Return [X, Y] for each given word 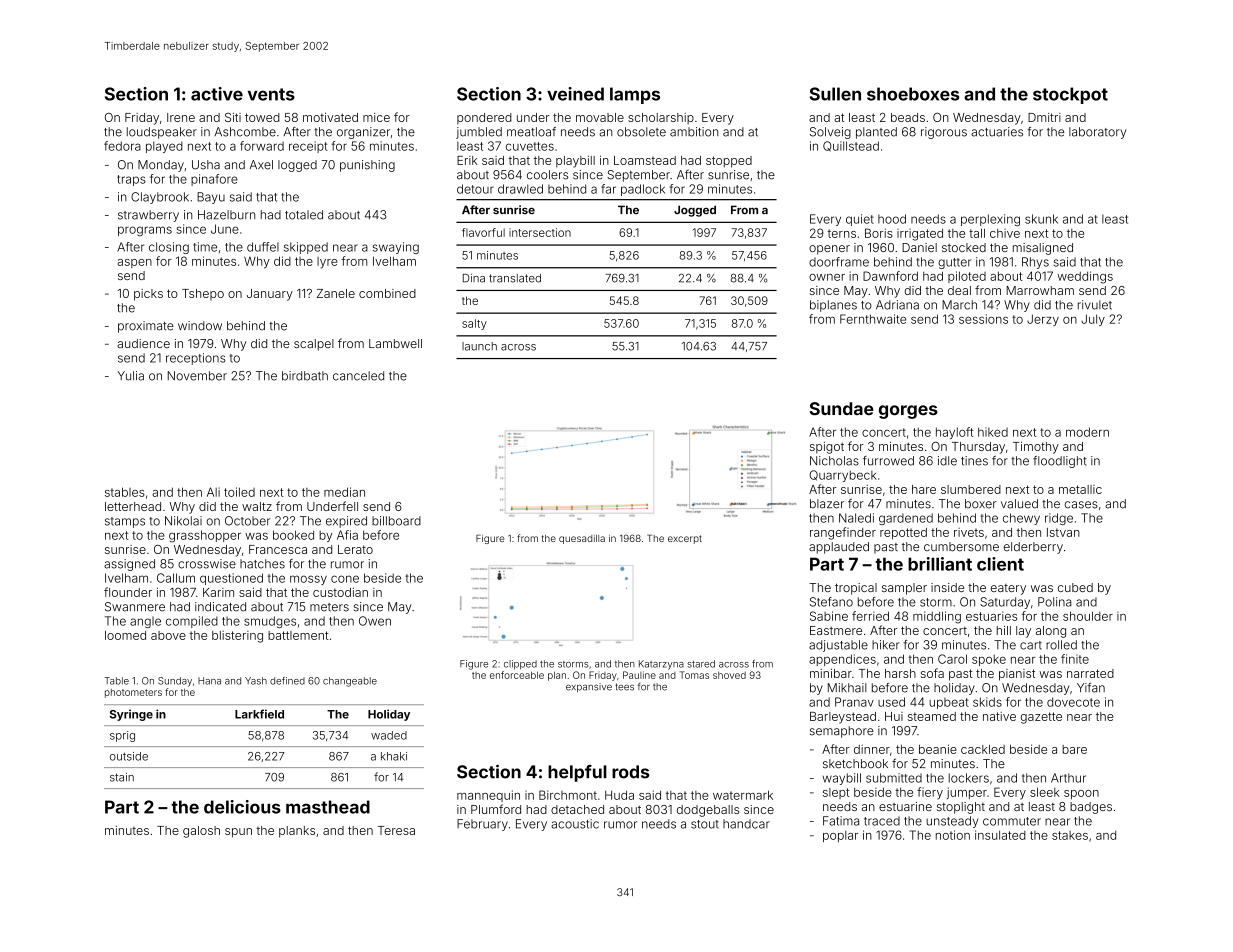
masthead [328, 807]
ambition [694, 132]
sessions [983, 319]
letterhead [133, 506]
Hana [209, 681]
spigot [827, 448]
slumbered [971, 489]
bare [1074, 749]
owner [827, 277]
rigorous [944, 133]
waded [389, 735]
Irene [181, 117]
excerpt [685, 539]
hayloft [955, 433]
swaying [396, 248]
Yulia [130, 376]
